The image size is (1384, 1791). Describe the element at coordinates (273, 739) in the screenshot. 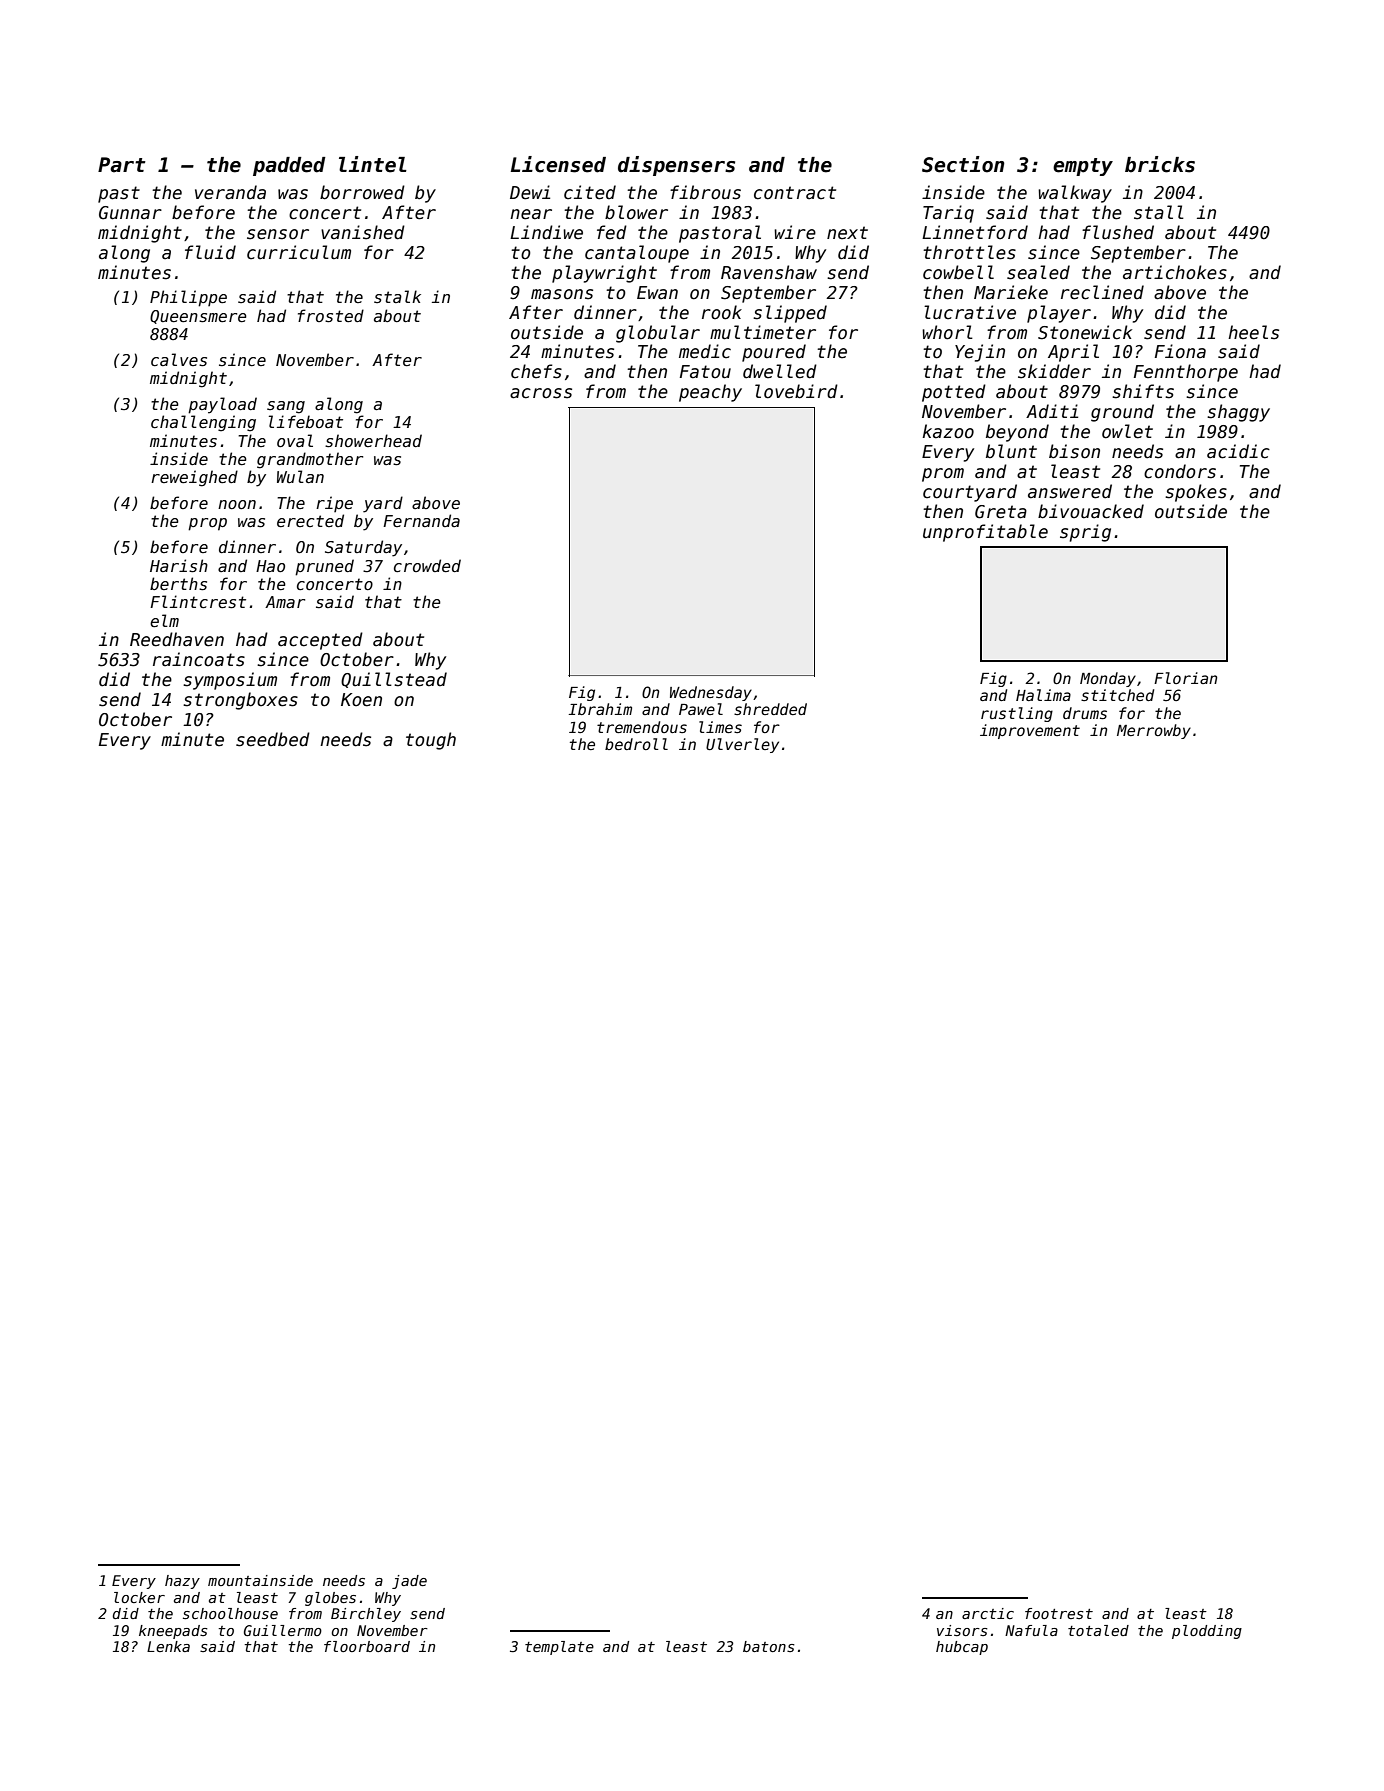

I see `seedbed` at that location.
